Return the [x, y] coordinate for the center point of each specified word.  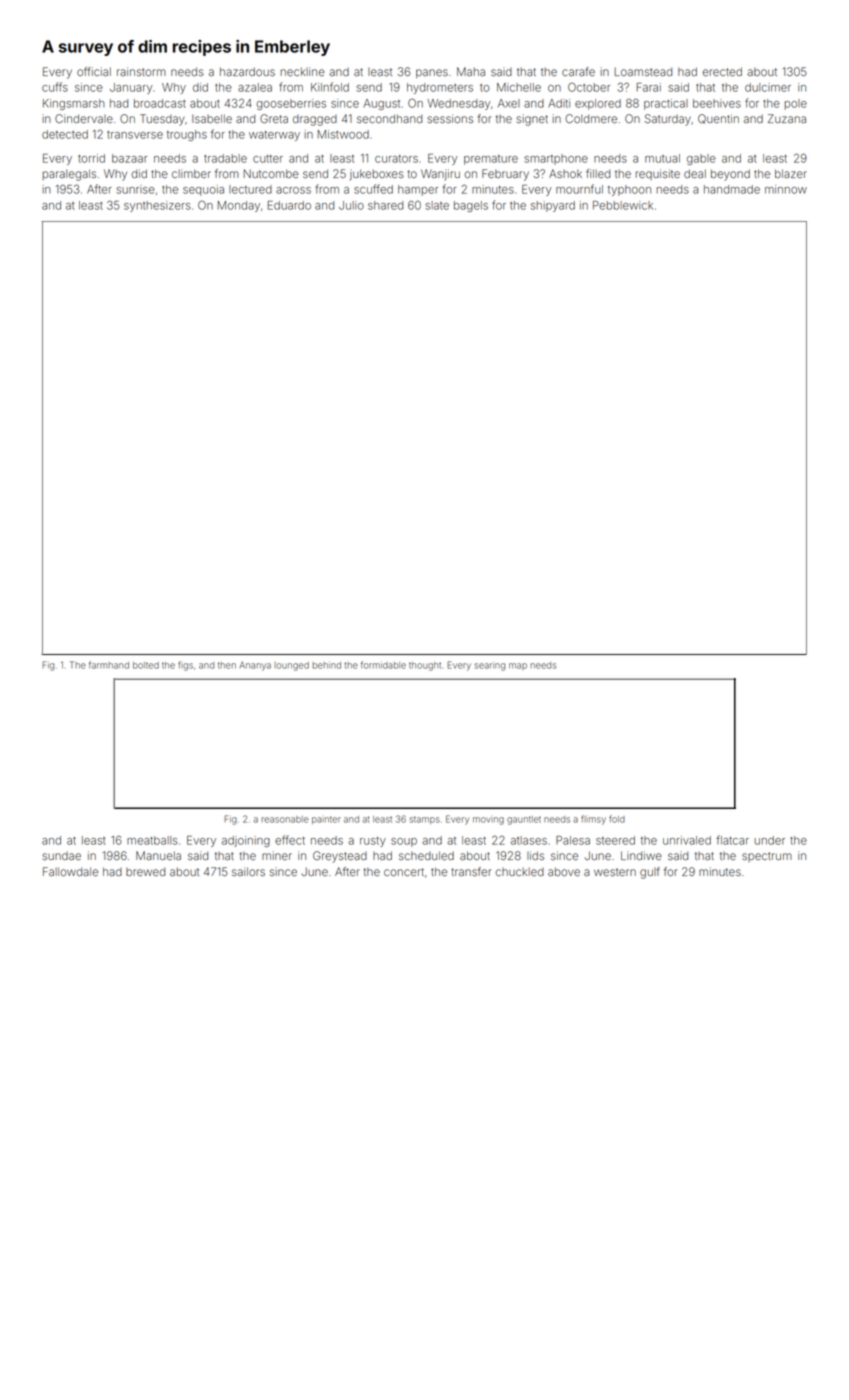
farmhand [109, 665]
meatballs [152, 840]
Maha [471, 71]
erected [722, 71]
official [94, 71]
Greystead [340, 857]
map [518, 666]
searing [489, 667]
